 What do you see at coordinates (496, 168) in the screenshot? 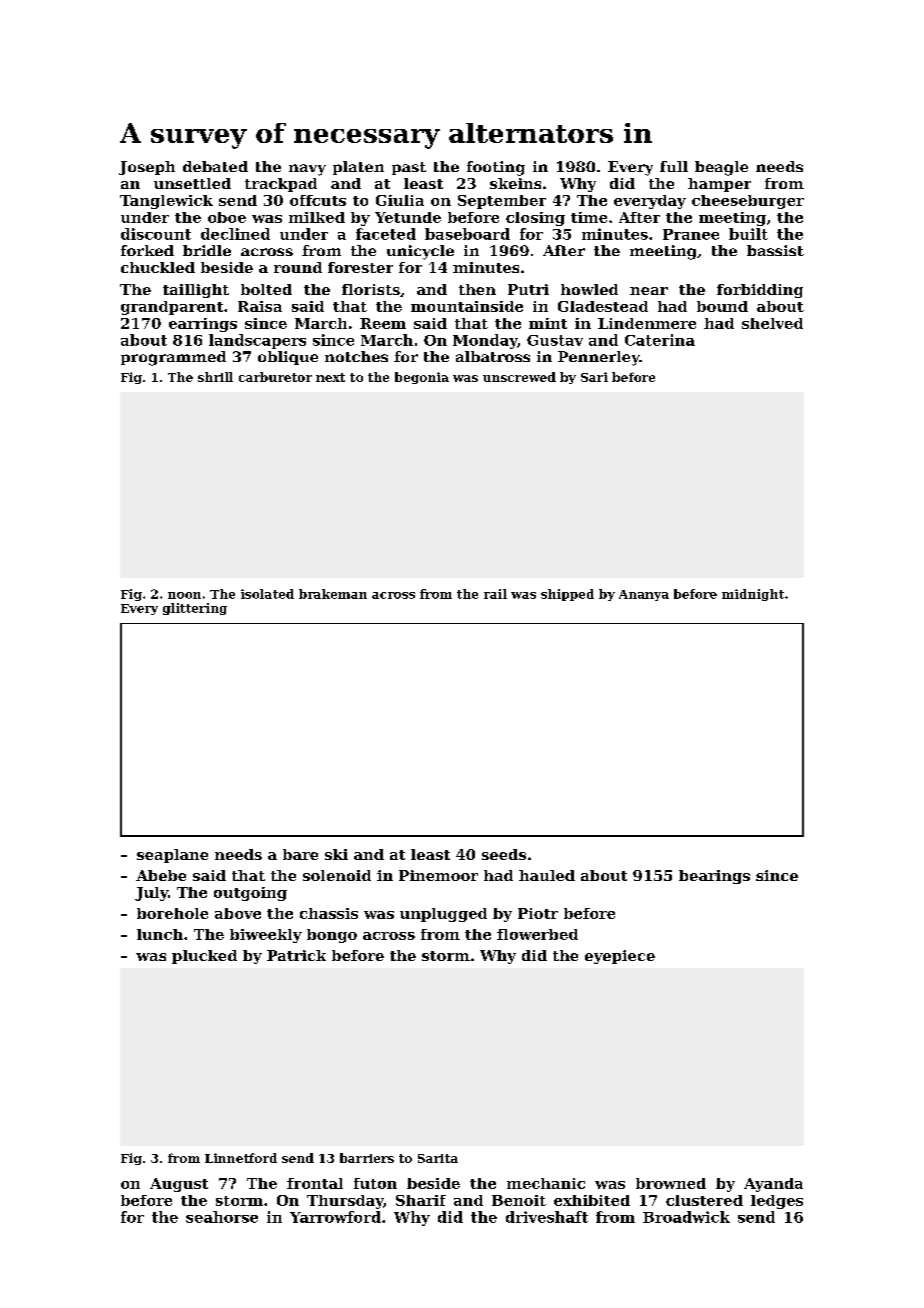
I see `footing` at bounding box center [496, 168].
